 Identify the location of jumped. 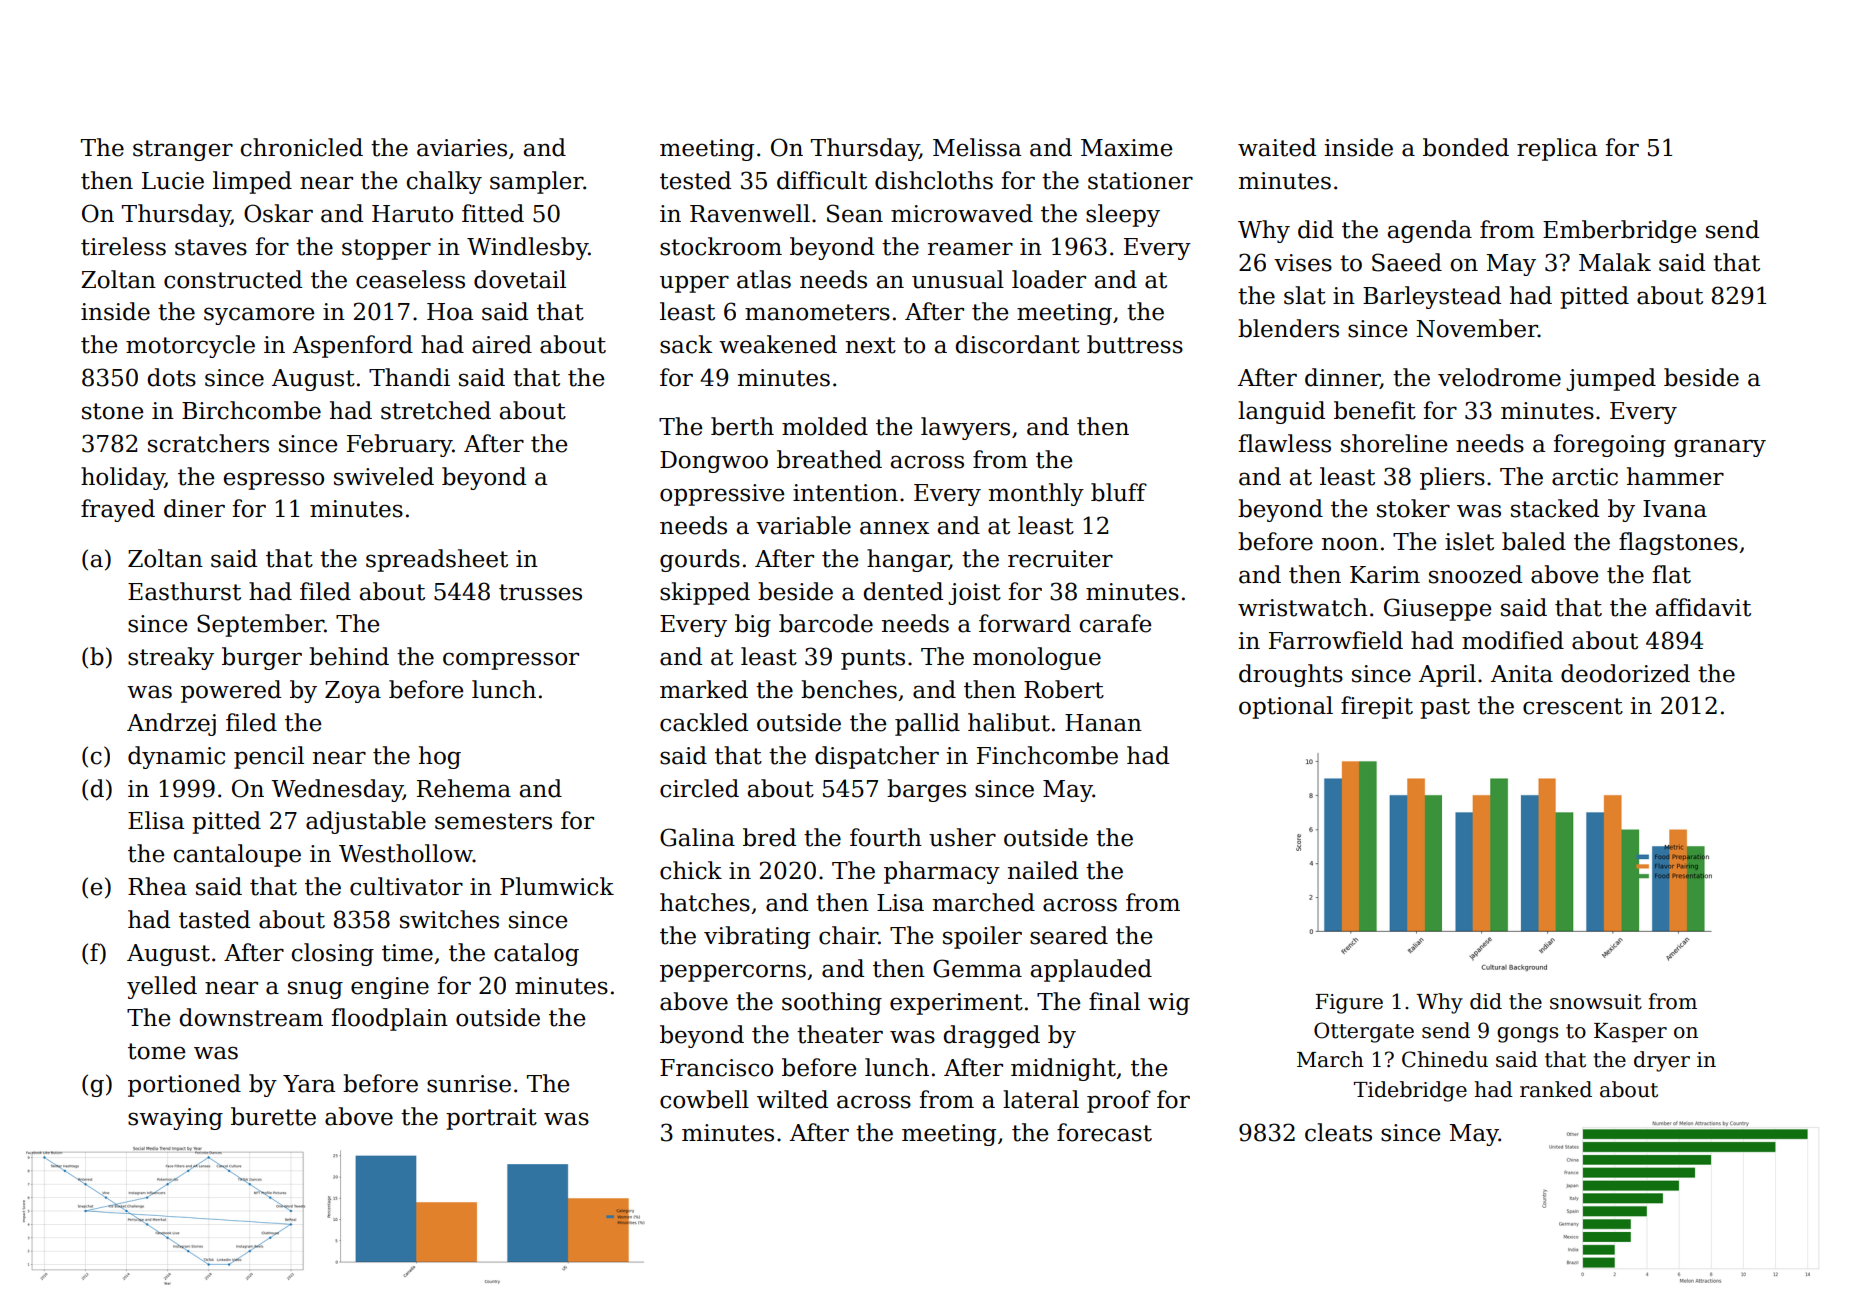
(1611, 379).
